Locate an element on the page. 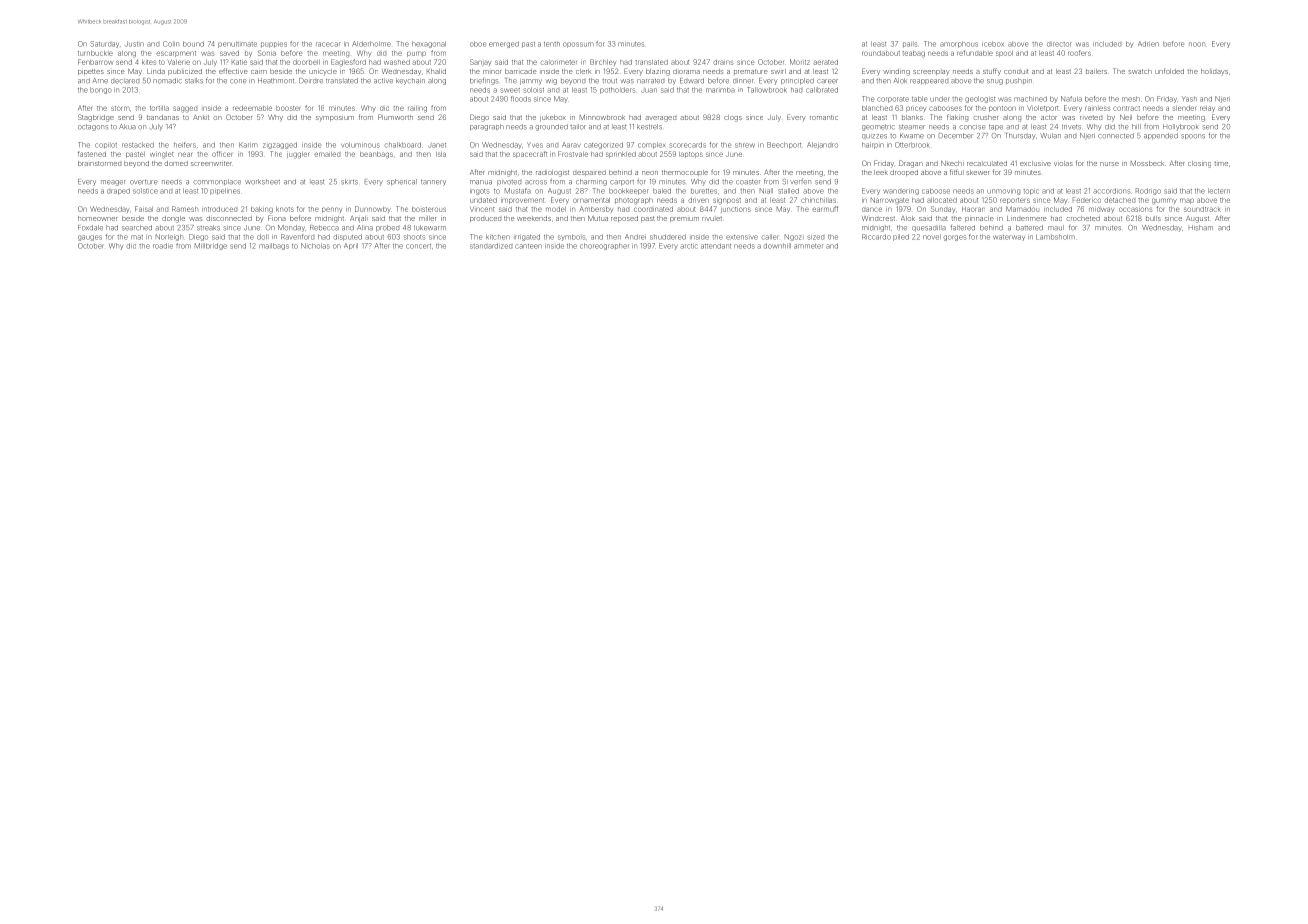  bongo is located at coordinates (101, 90).
